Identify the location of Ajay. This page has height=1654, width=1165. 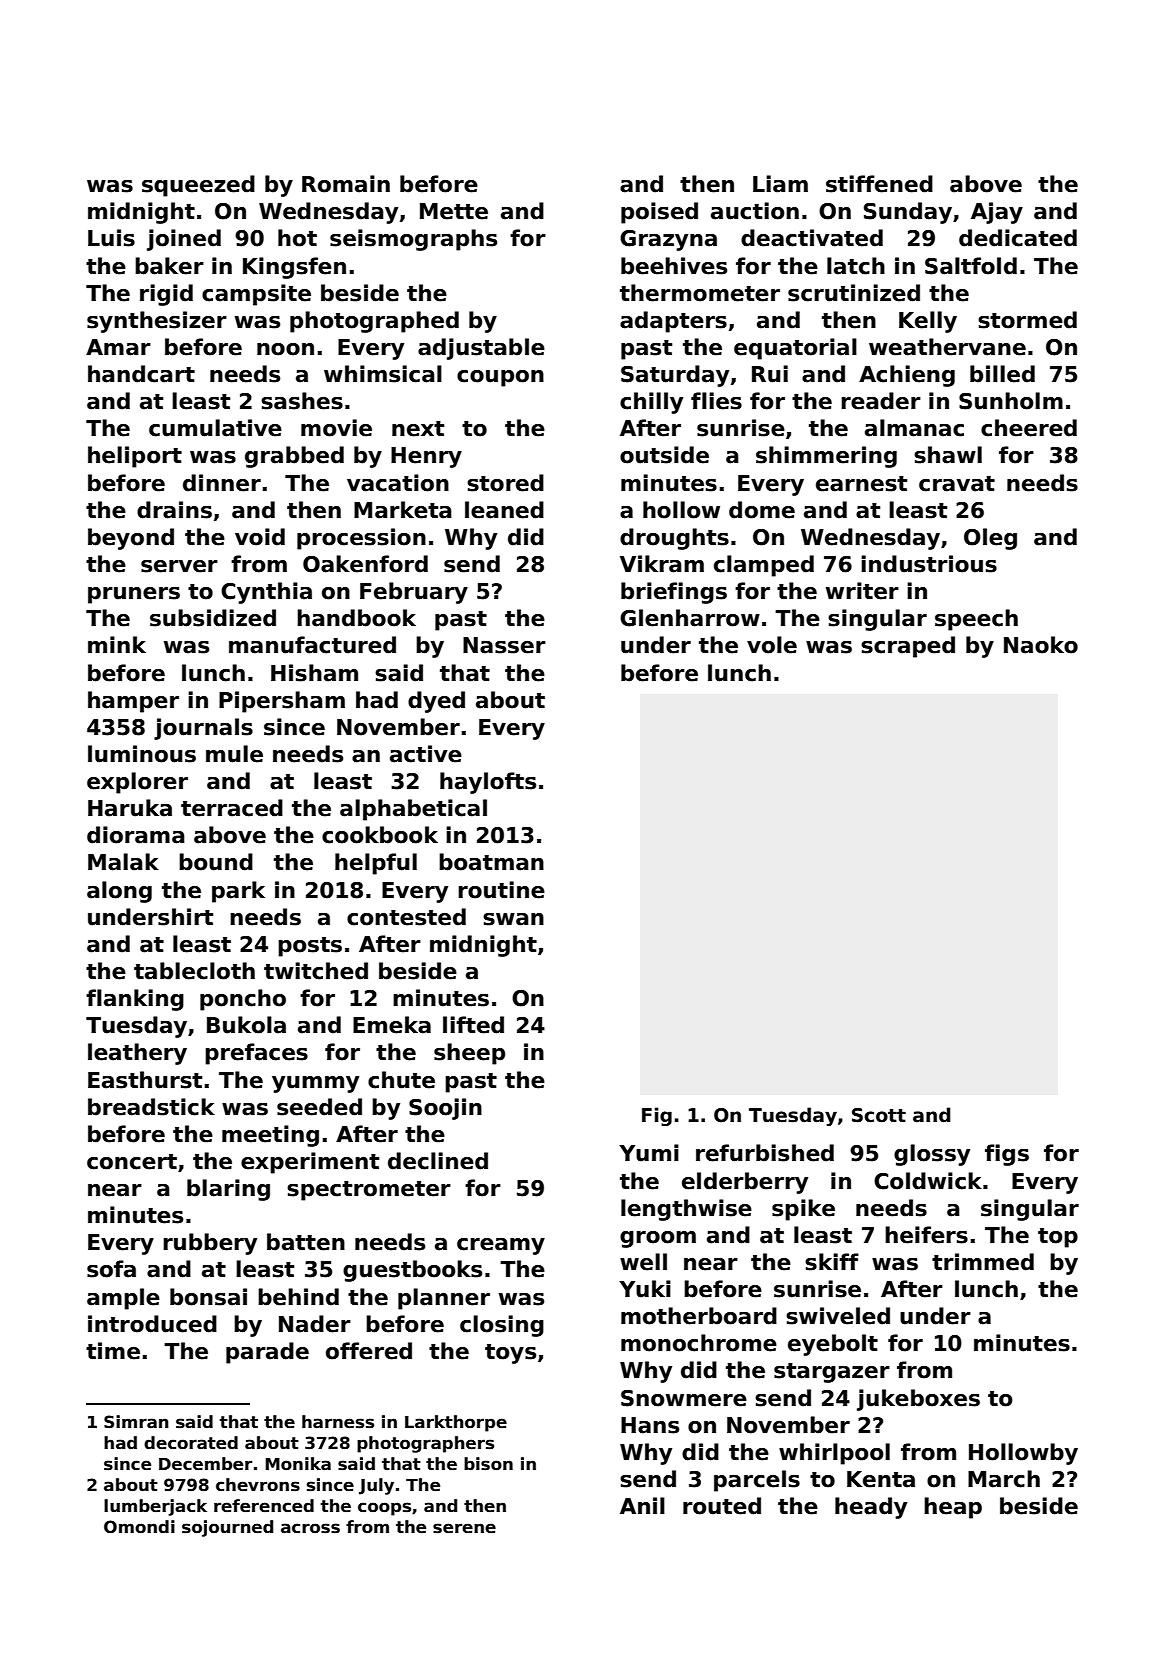
(997, 213).
